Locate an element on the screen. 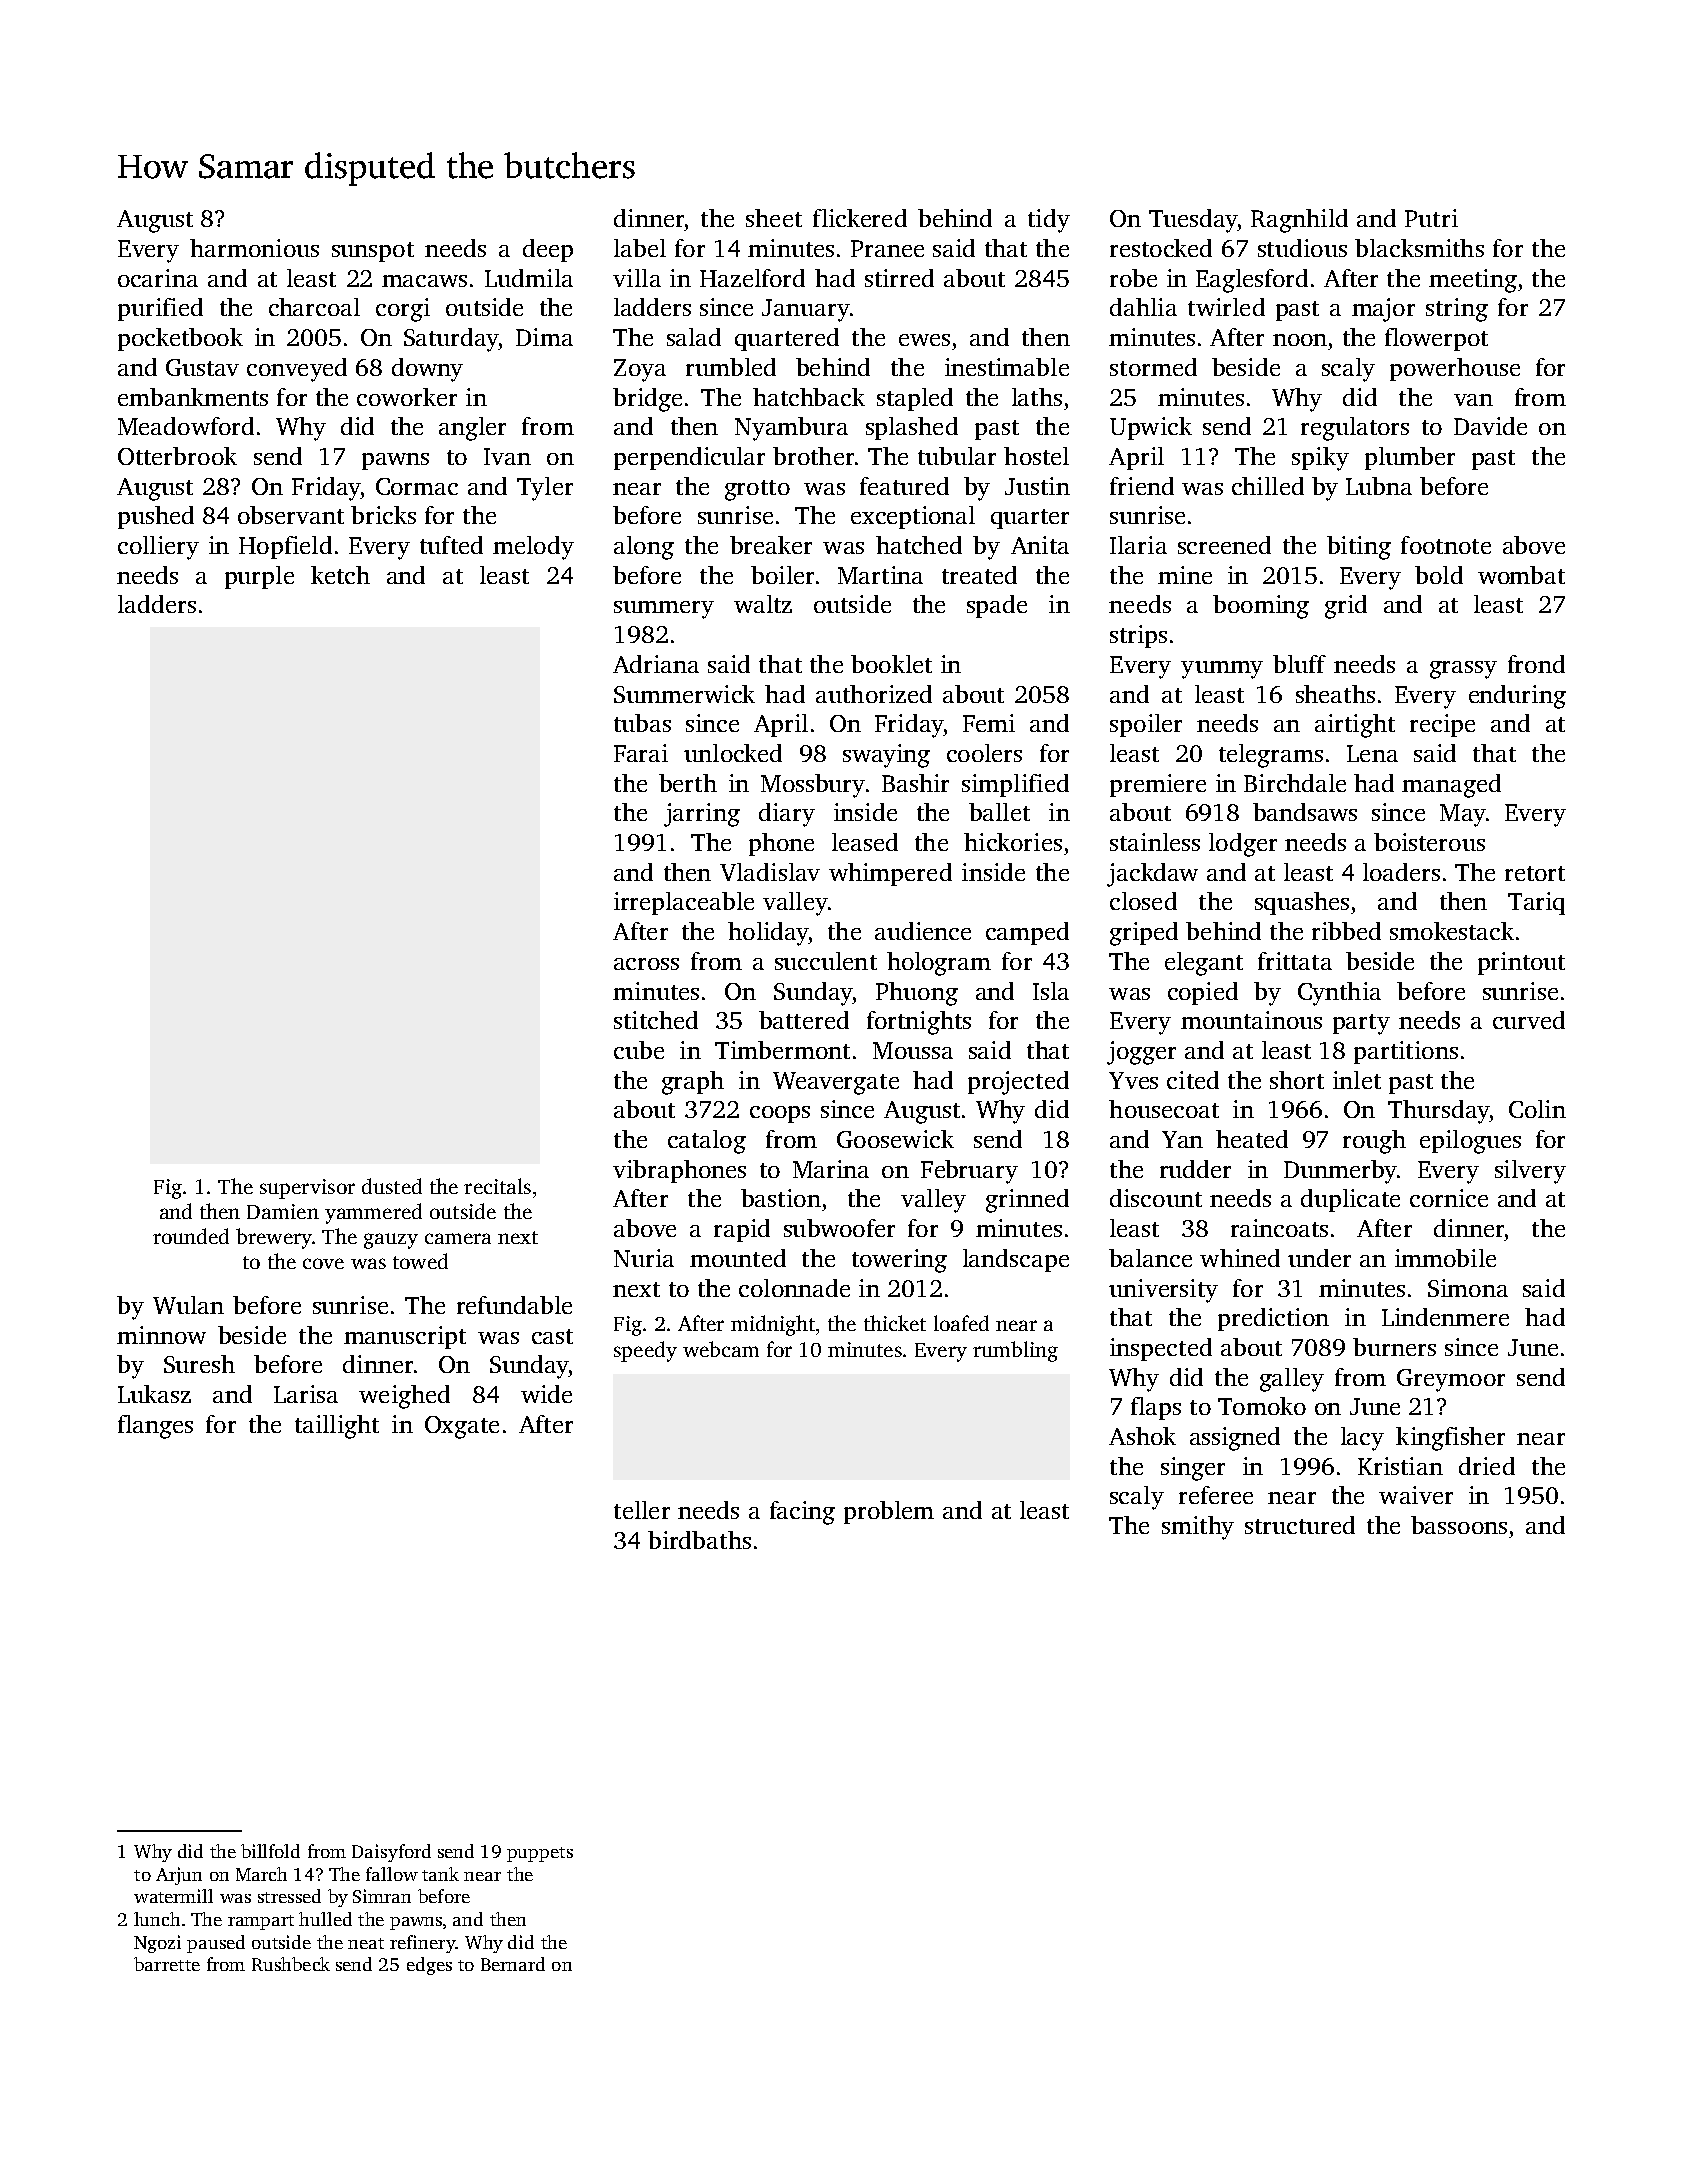 The image size is (1683, 2178). bassoons is located at coordinates (1459, 1525).
